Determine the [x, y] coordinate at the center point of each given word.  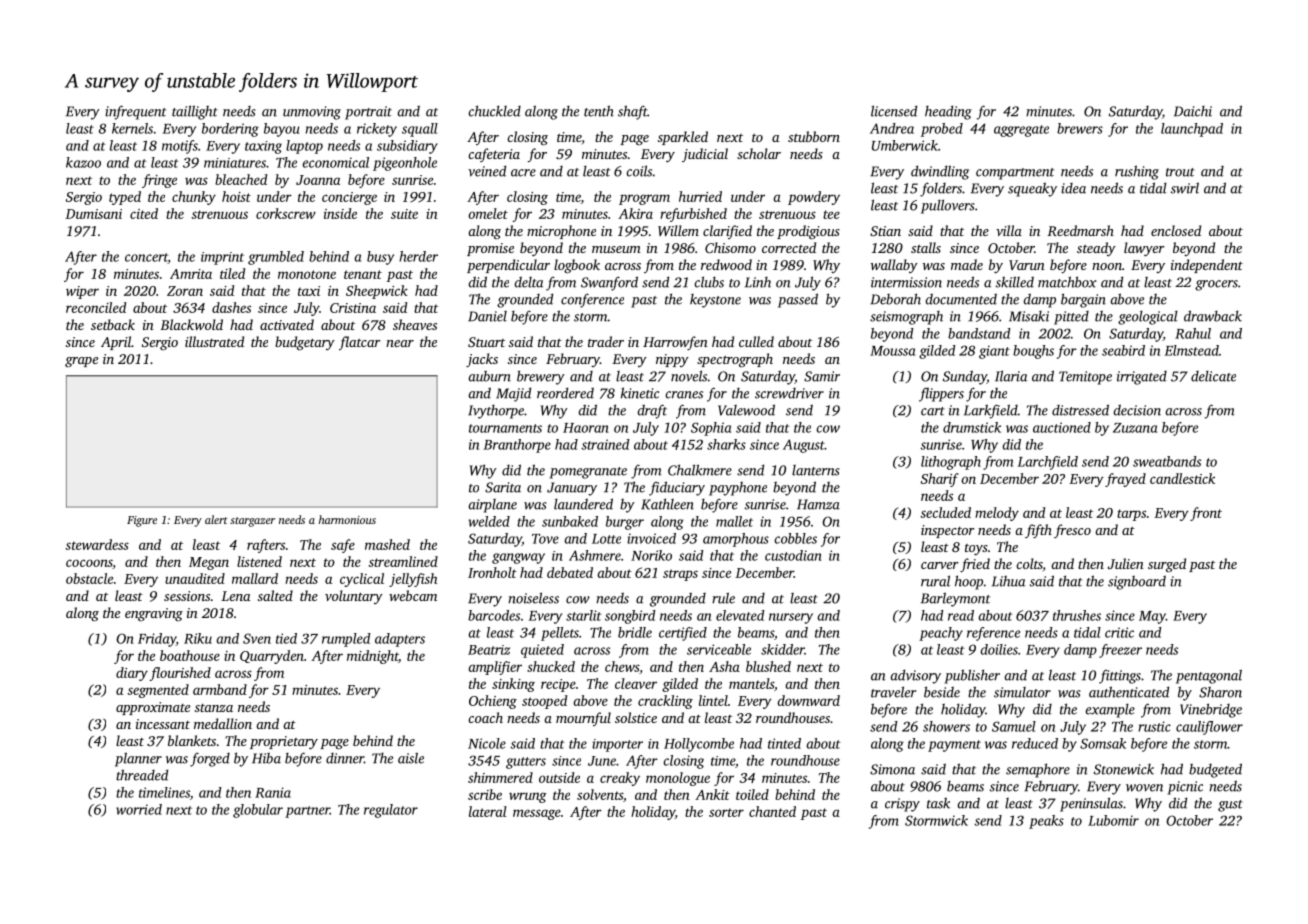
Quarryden [272, 657]
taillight [195, 112]
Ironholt [492, 572]
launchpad [1192, 130]
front [1206, 514]
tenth [599, 111]
